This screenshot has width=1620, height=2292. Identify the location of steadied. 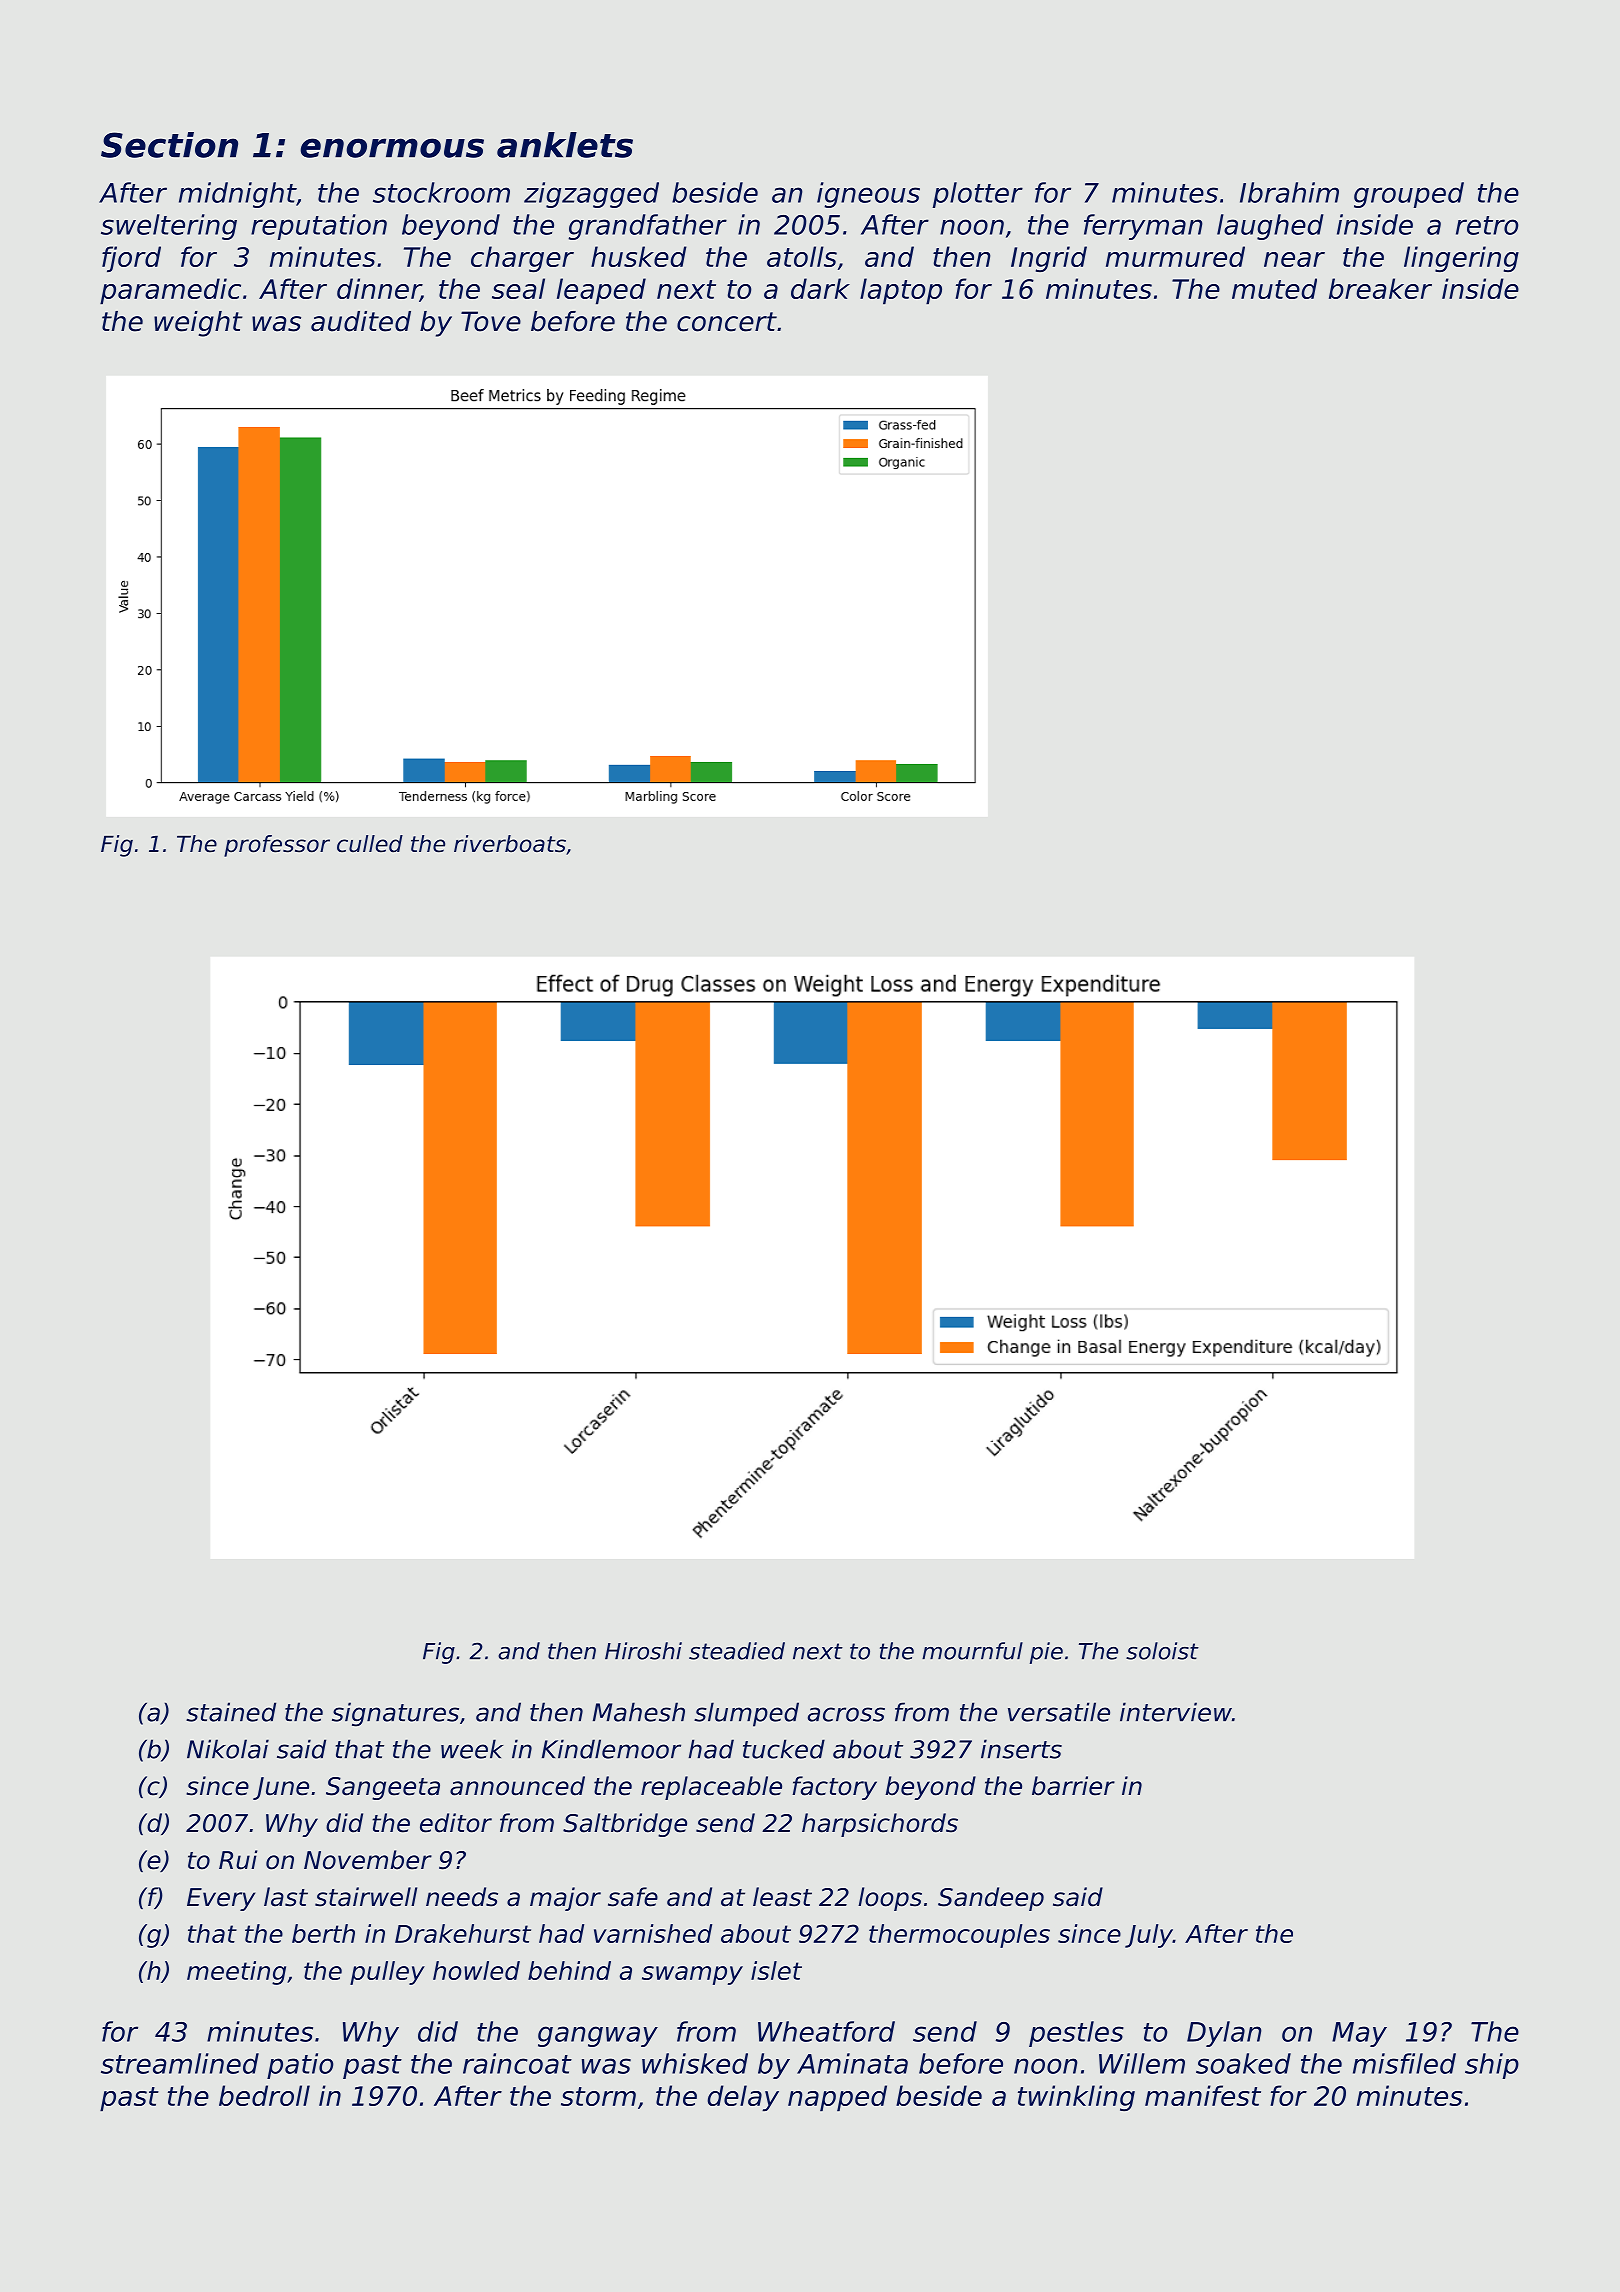
(737, 1651).
